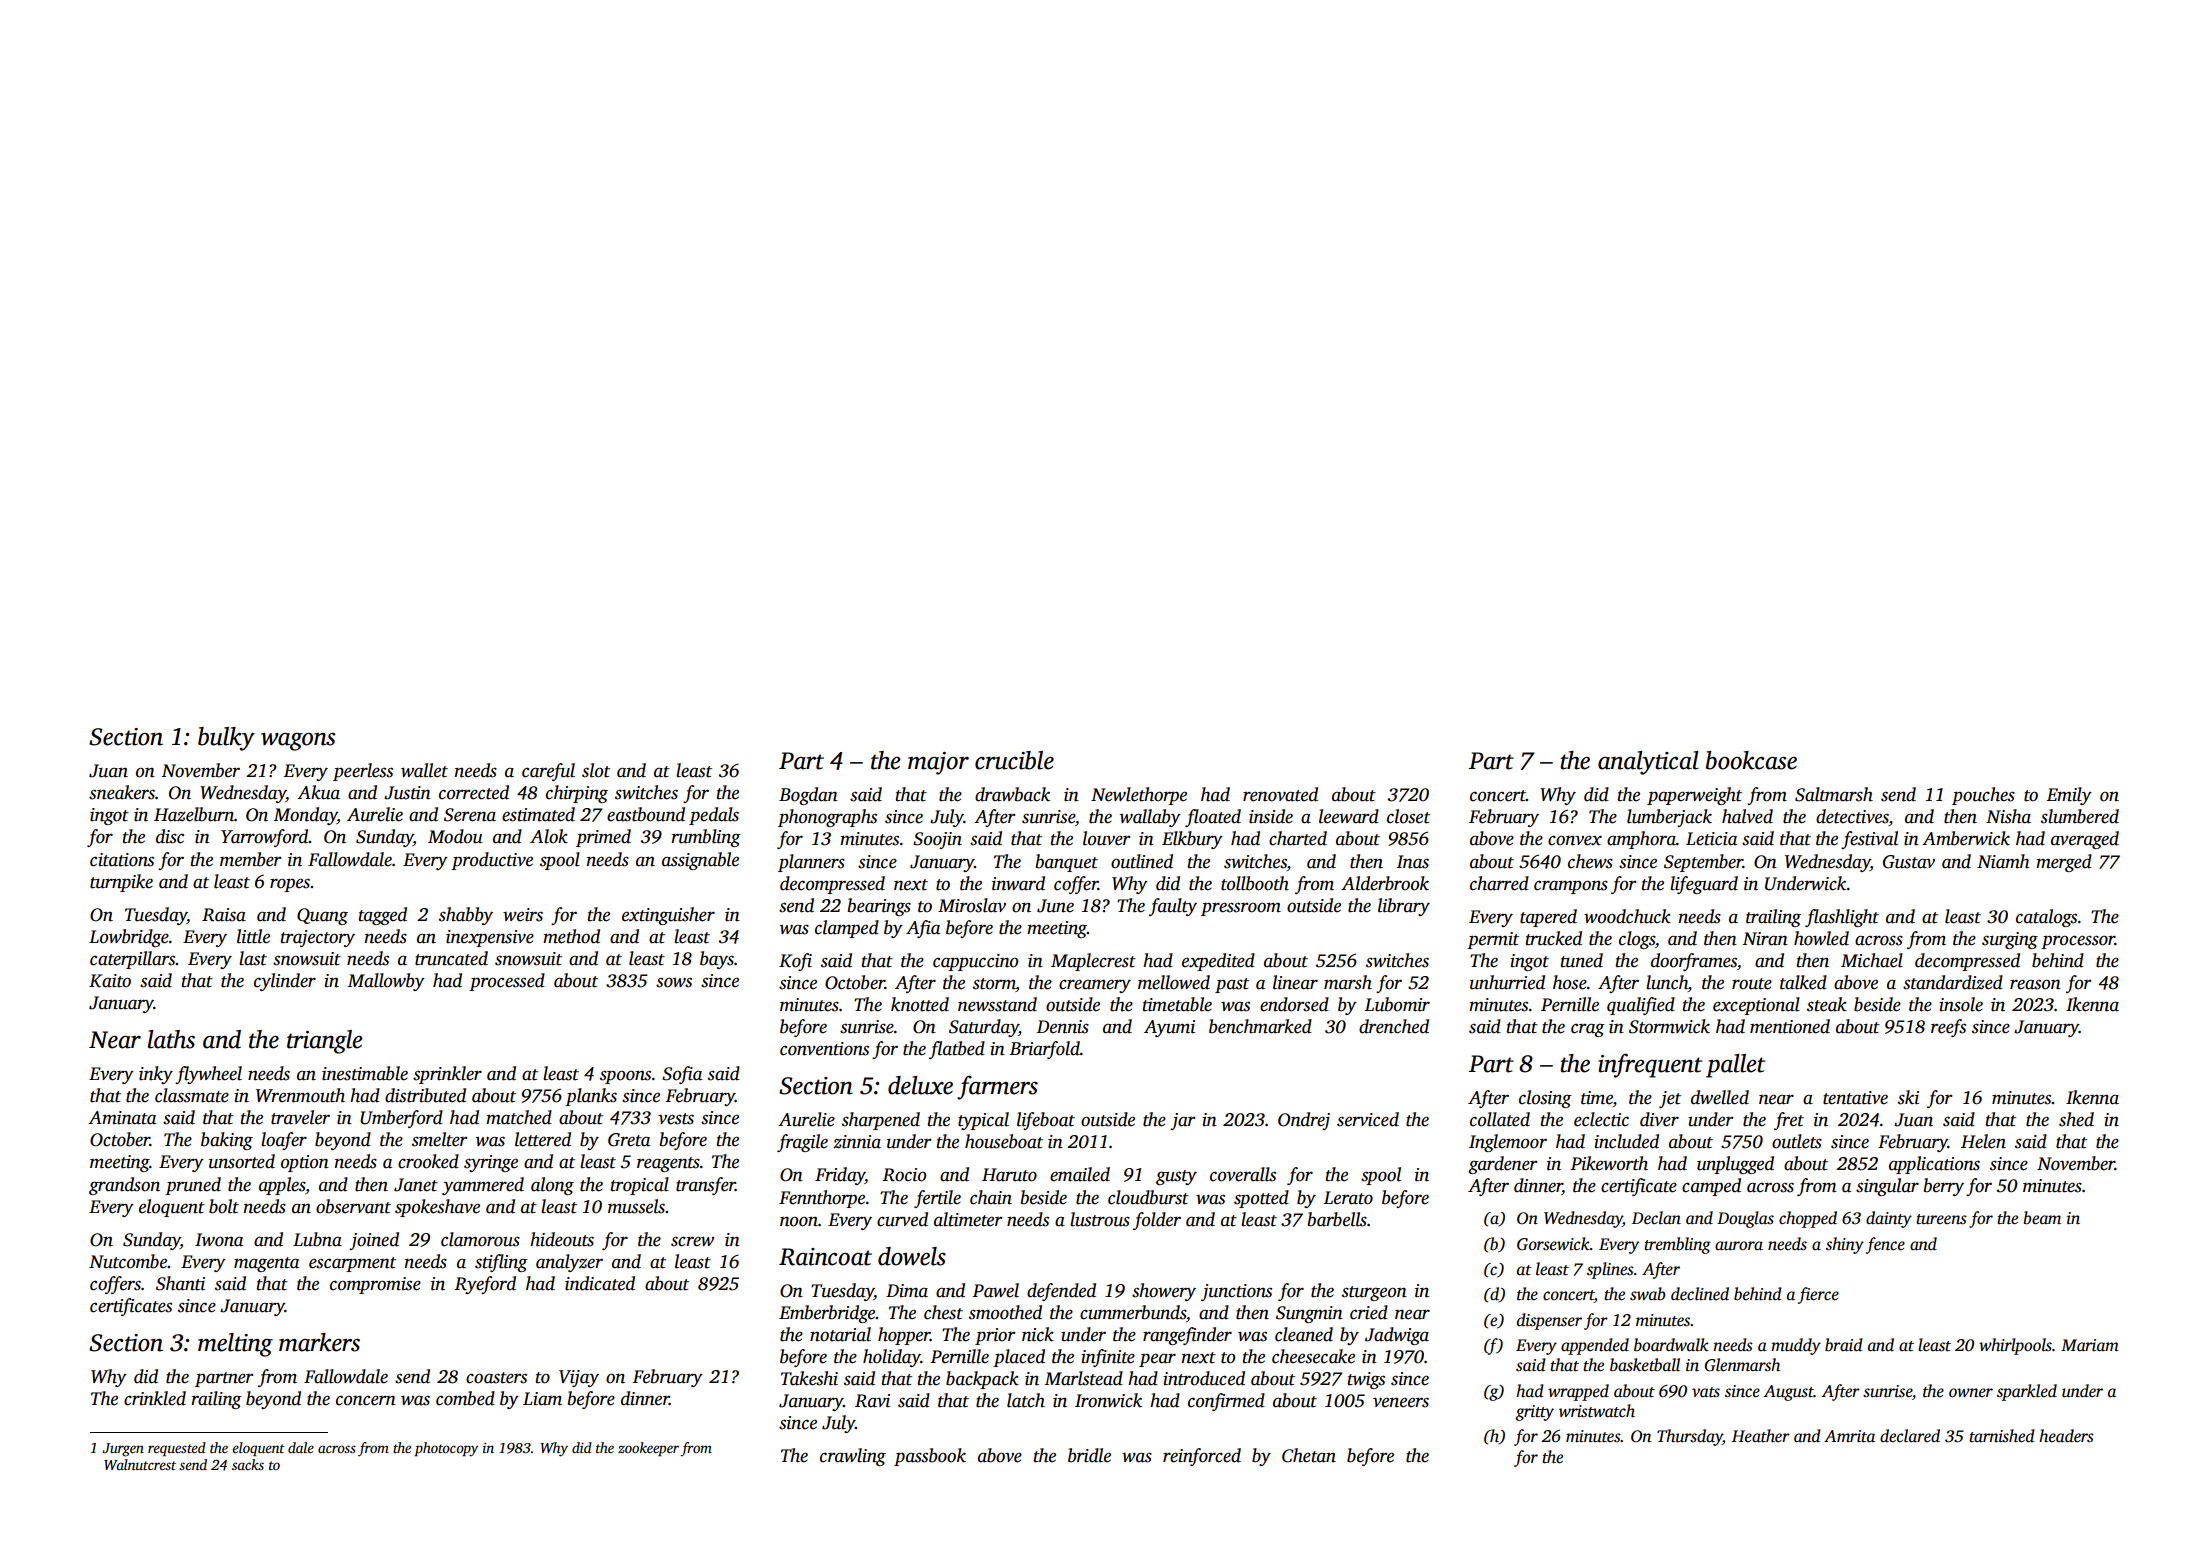 The image size is (2209, 1562). Describe the element at coordinates (1751, 760) in the screenshot. I see `bookcase` at that location.
